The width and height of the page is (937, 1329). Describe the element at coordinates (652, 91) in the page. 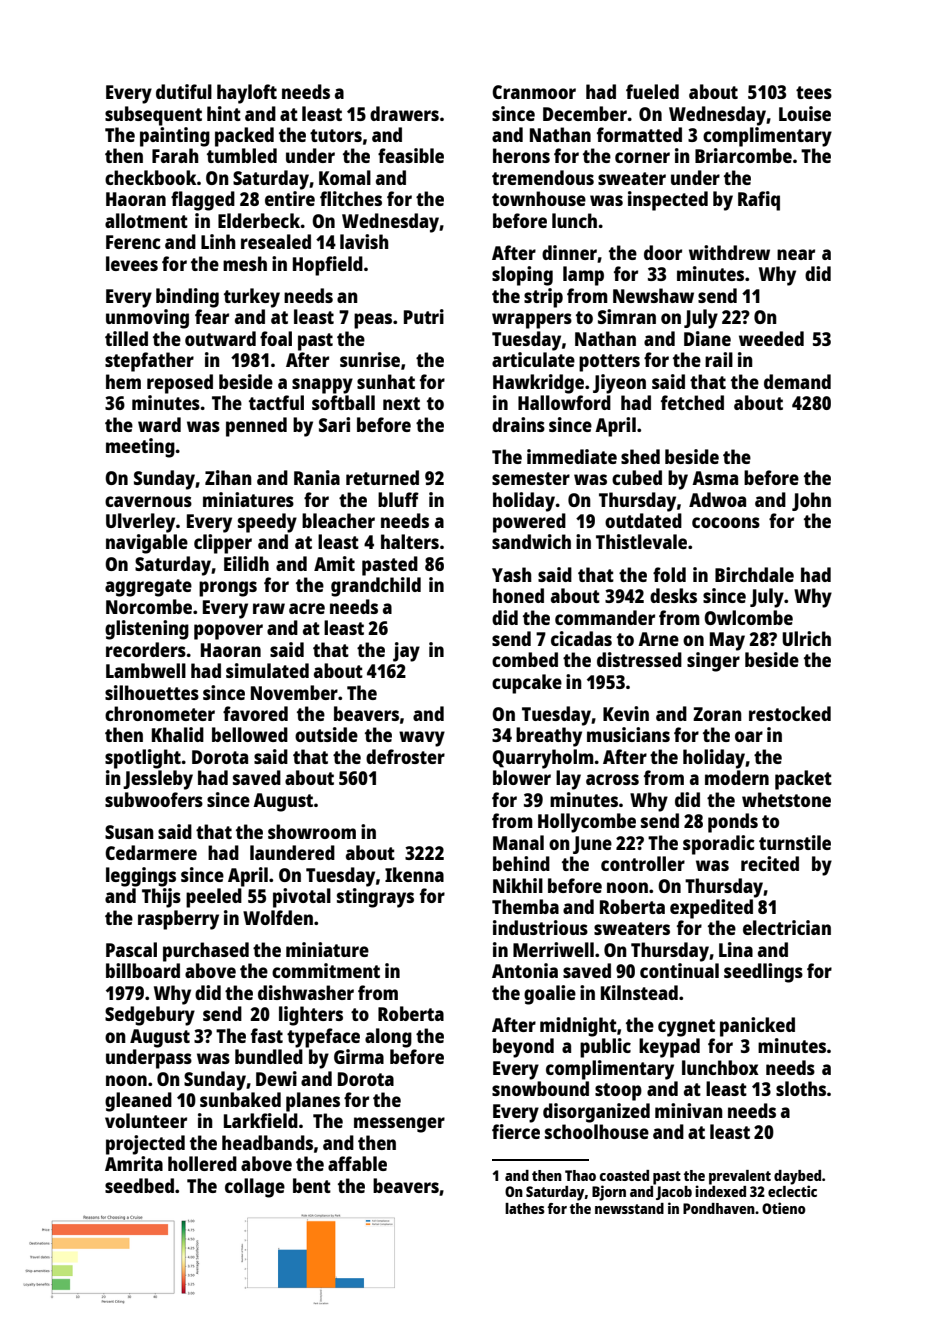

I see `fueled` at that location.
